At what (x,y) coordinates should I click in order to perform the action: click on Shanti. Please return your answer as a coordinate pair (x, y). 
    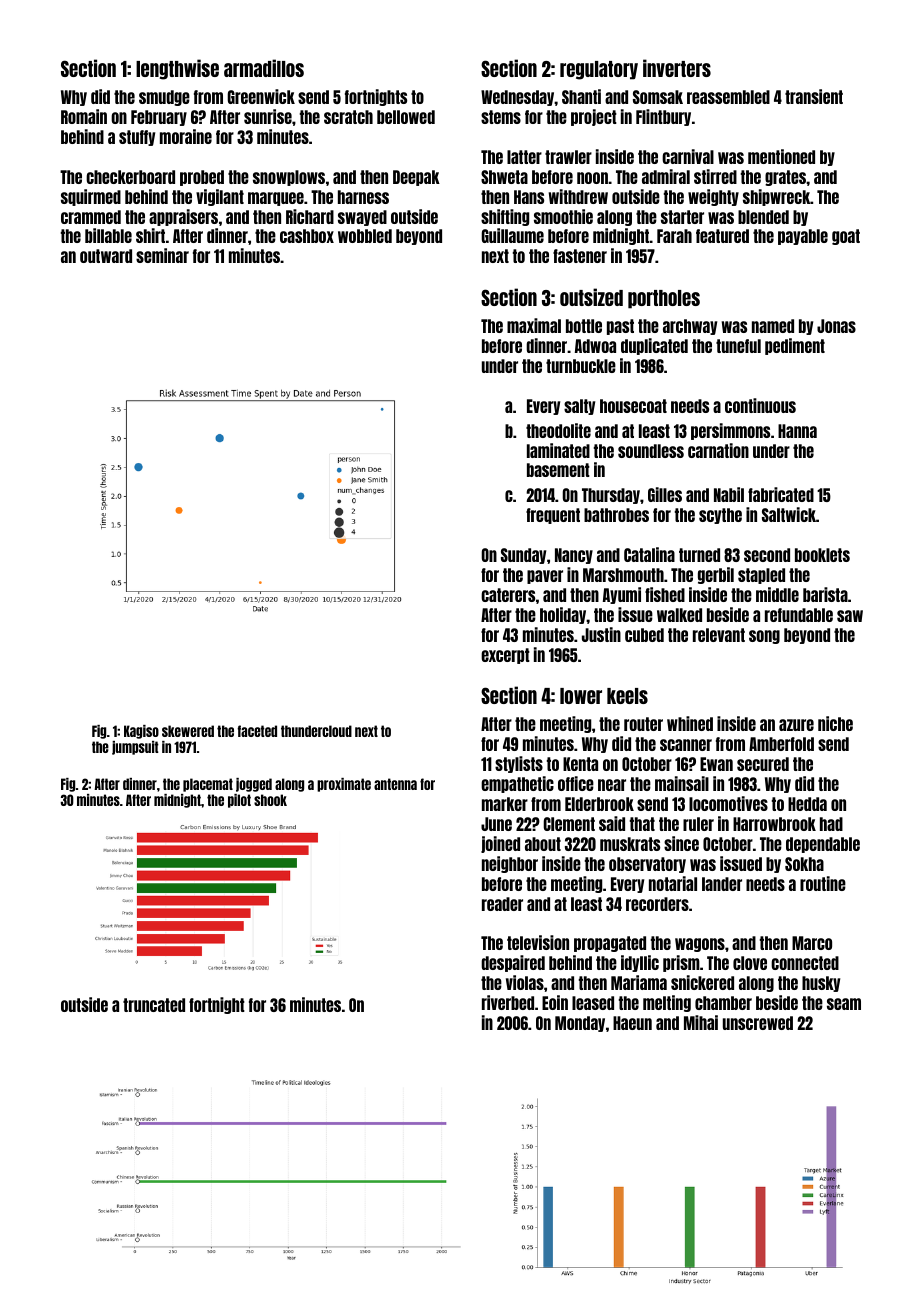
    Looking at the image, I should click on (581, 96).
